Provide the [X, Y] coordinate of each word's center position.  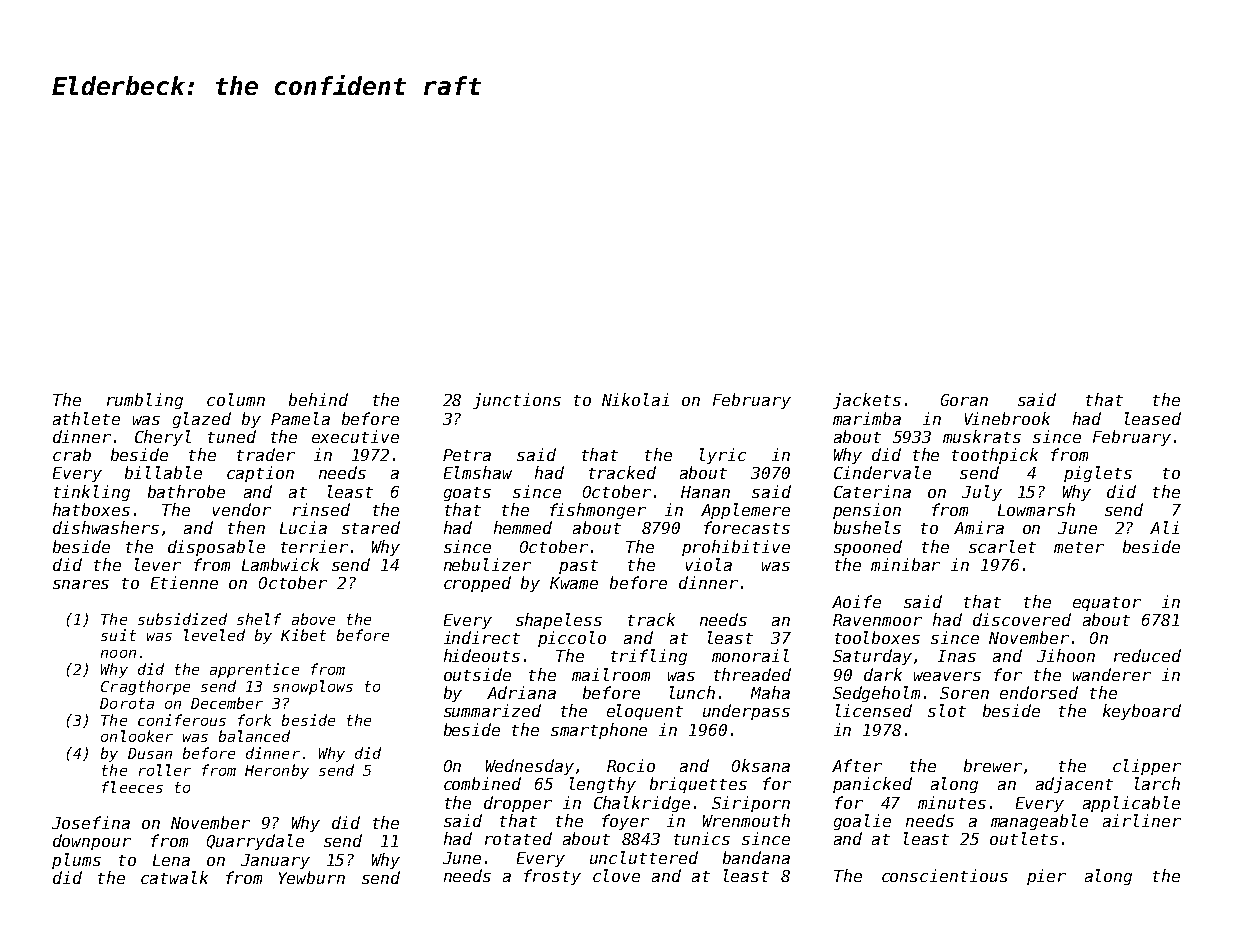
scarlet [1002, 546]
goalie [862, 822]
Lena [171, 860]
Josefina [91, 822]
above [313, 619]
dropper [518, 804]
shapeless [559, 621]
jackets [867, 401]
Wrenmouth [746, 820]
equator [1107, 604]
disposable [216, 548]
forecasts [747, 527]
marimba [867, 418]
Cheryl [163, 438]
